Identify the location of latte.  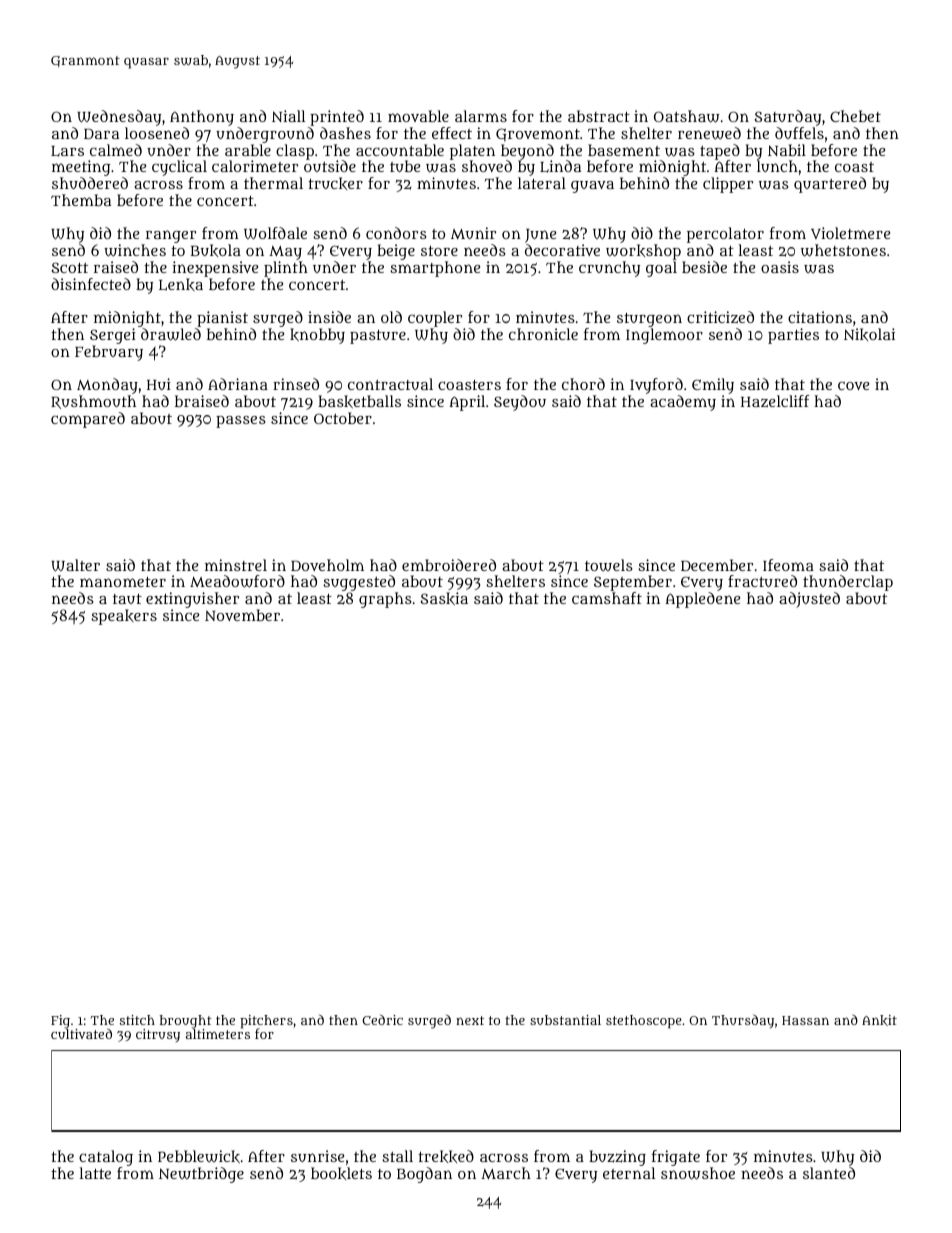
(95, 1173).
